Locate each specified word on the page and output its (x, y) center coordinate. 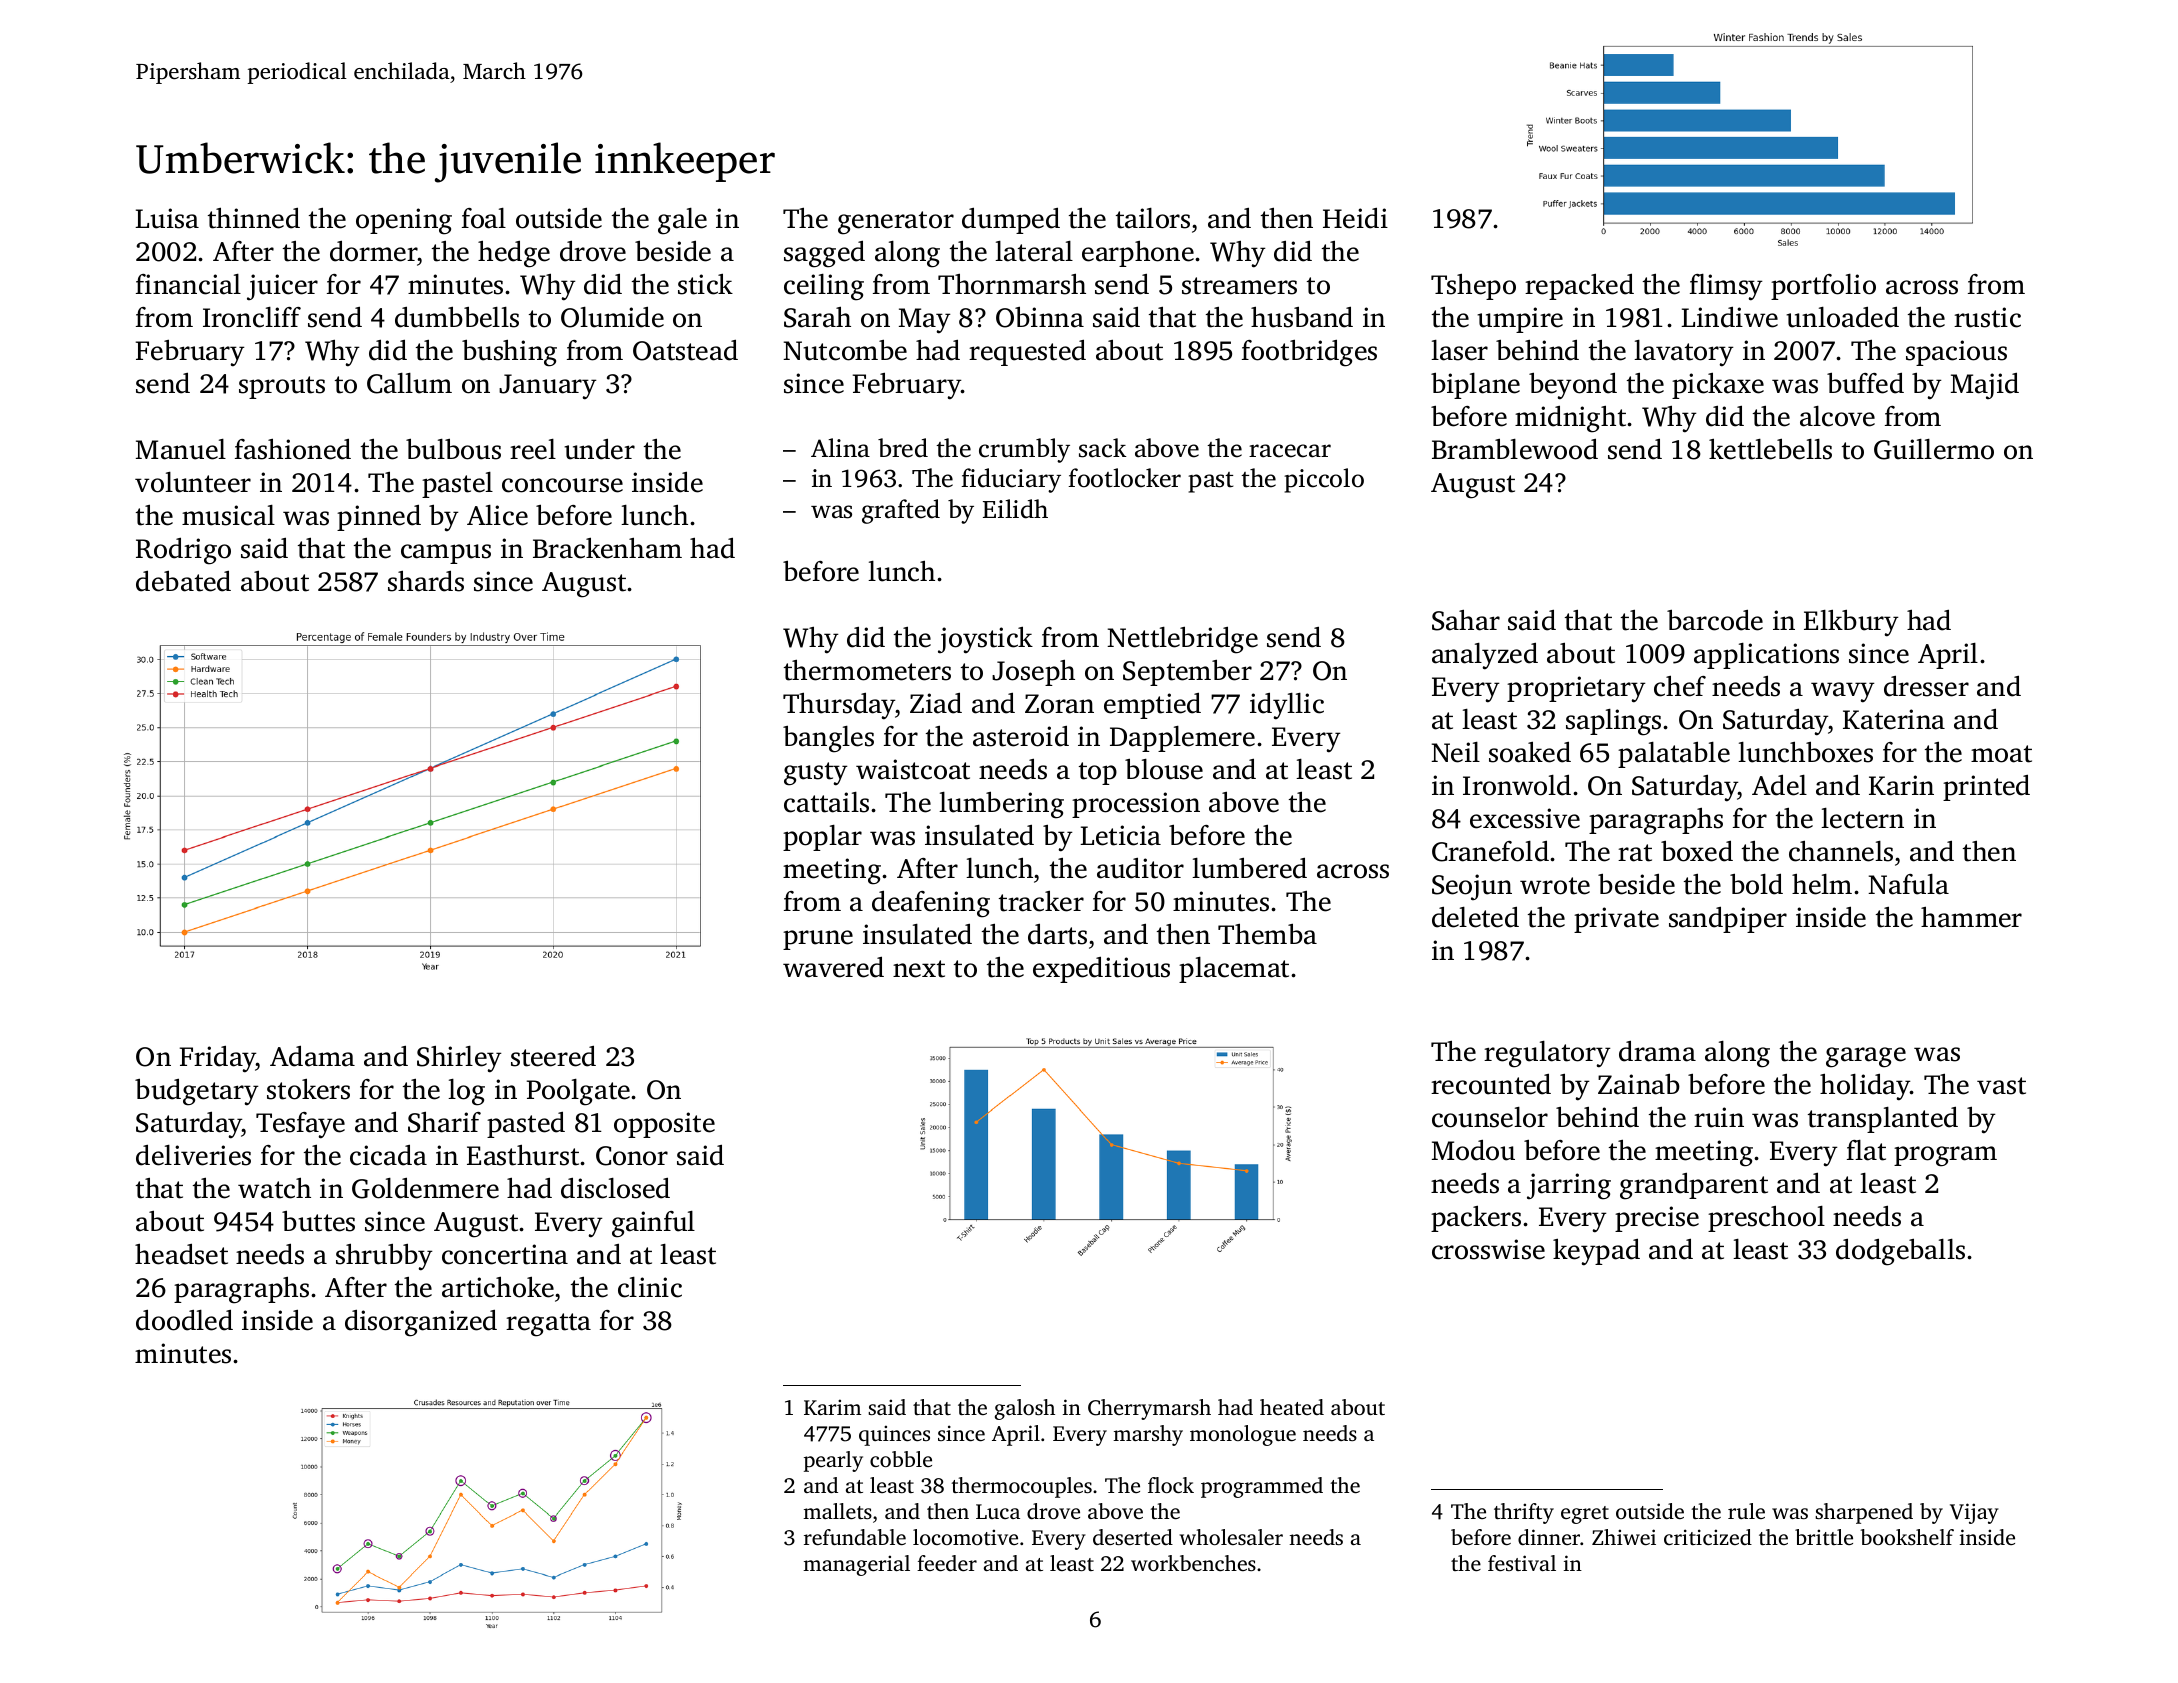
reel (533, 449)
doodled (184, 1320)
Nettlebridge (1182, 640)
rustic (1987, 317)
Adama (312, 1056)
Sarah (817, 317)
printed (1986, 787)
